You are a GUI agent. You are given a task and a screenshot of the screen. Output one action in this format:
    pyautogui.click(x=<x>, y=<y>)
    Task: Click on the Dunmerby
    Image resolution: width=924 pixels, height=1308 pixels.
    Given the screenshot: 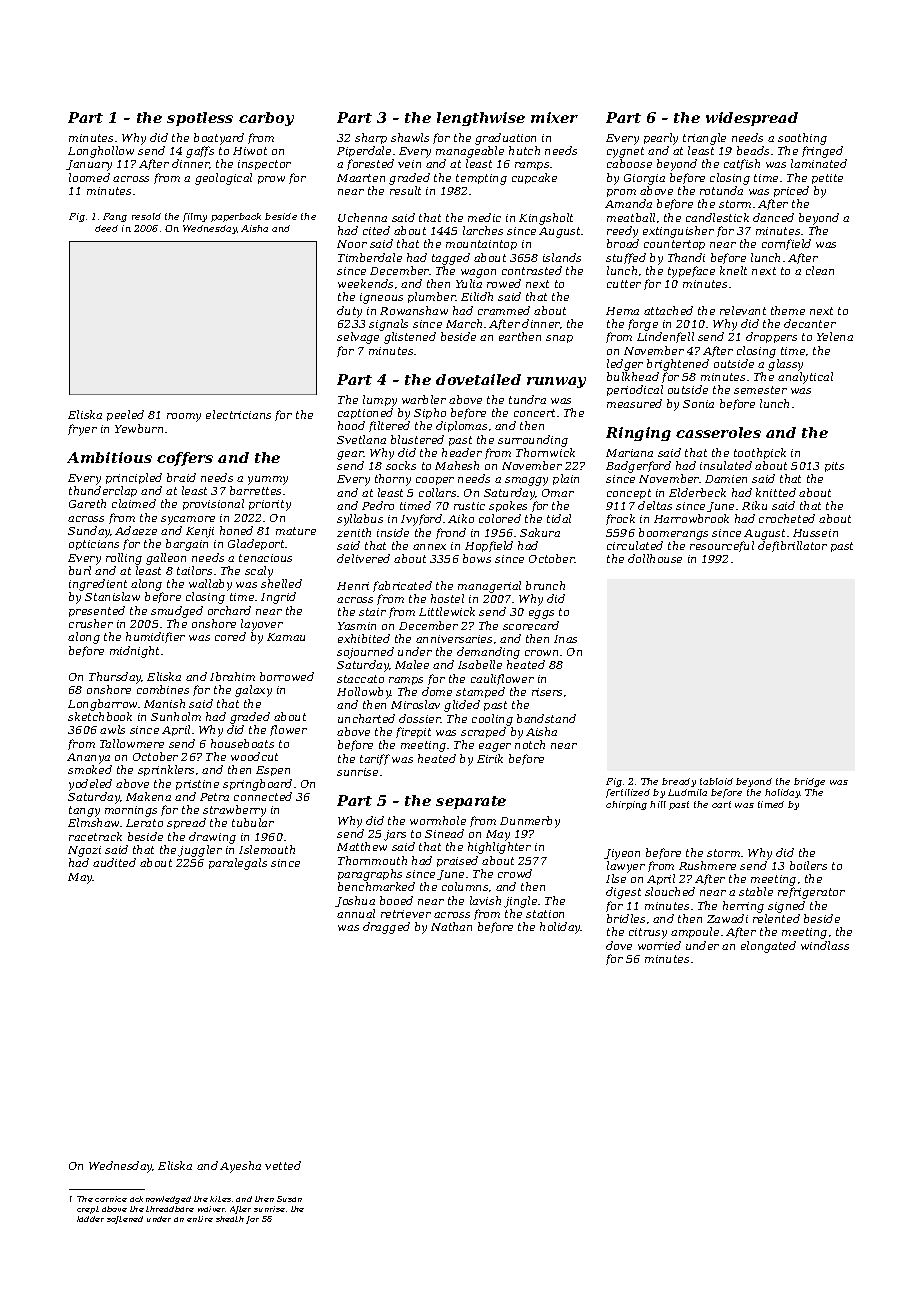 What is the action you would take?
    pyautogui.click(x=530, y=822)
